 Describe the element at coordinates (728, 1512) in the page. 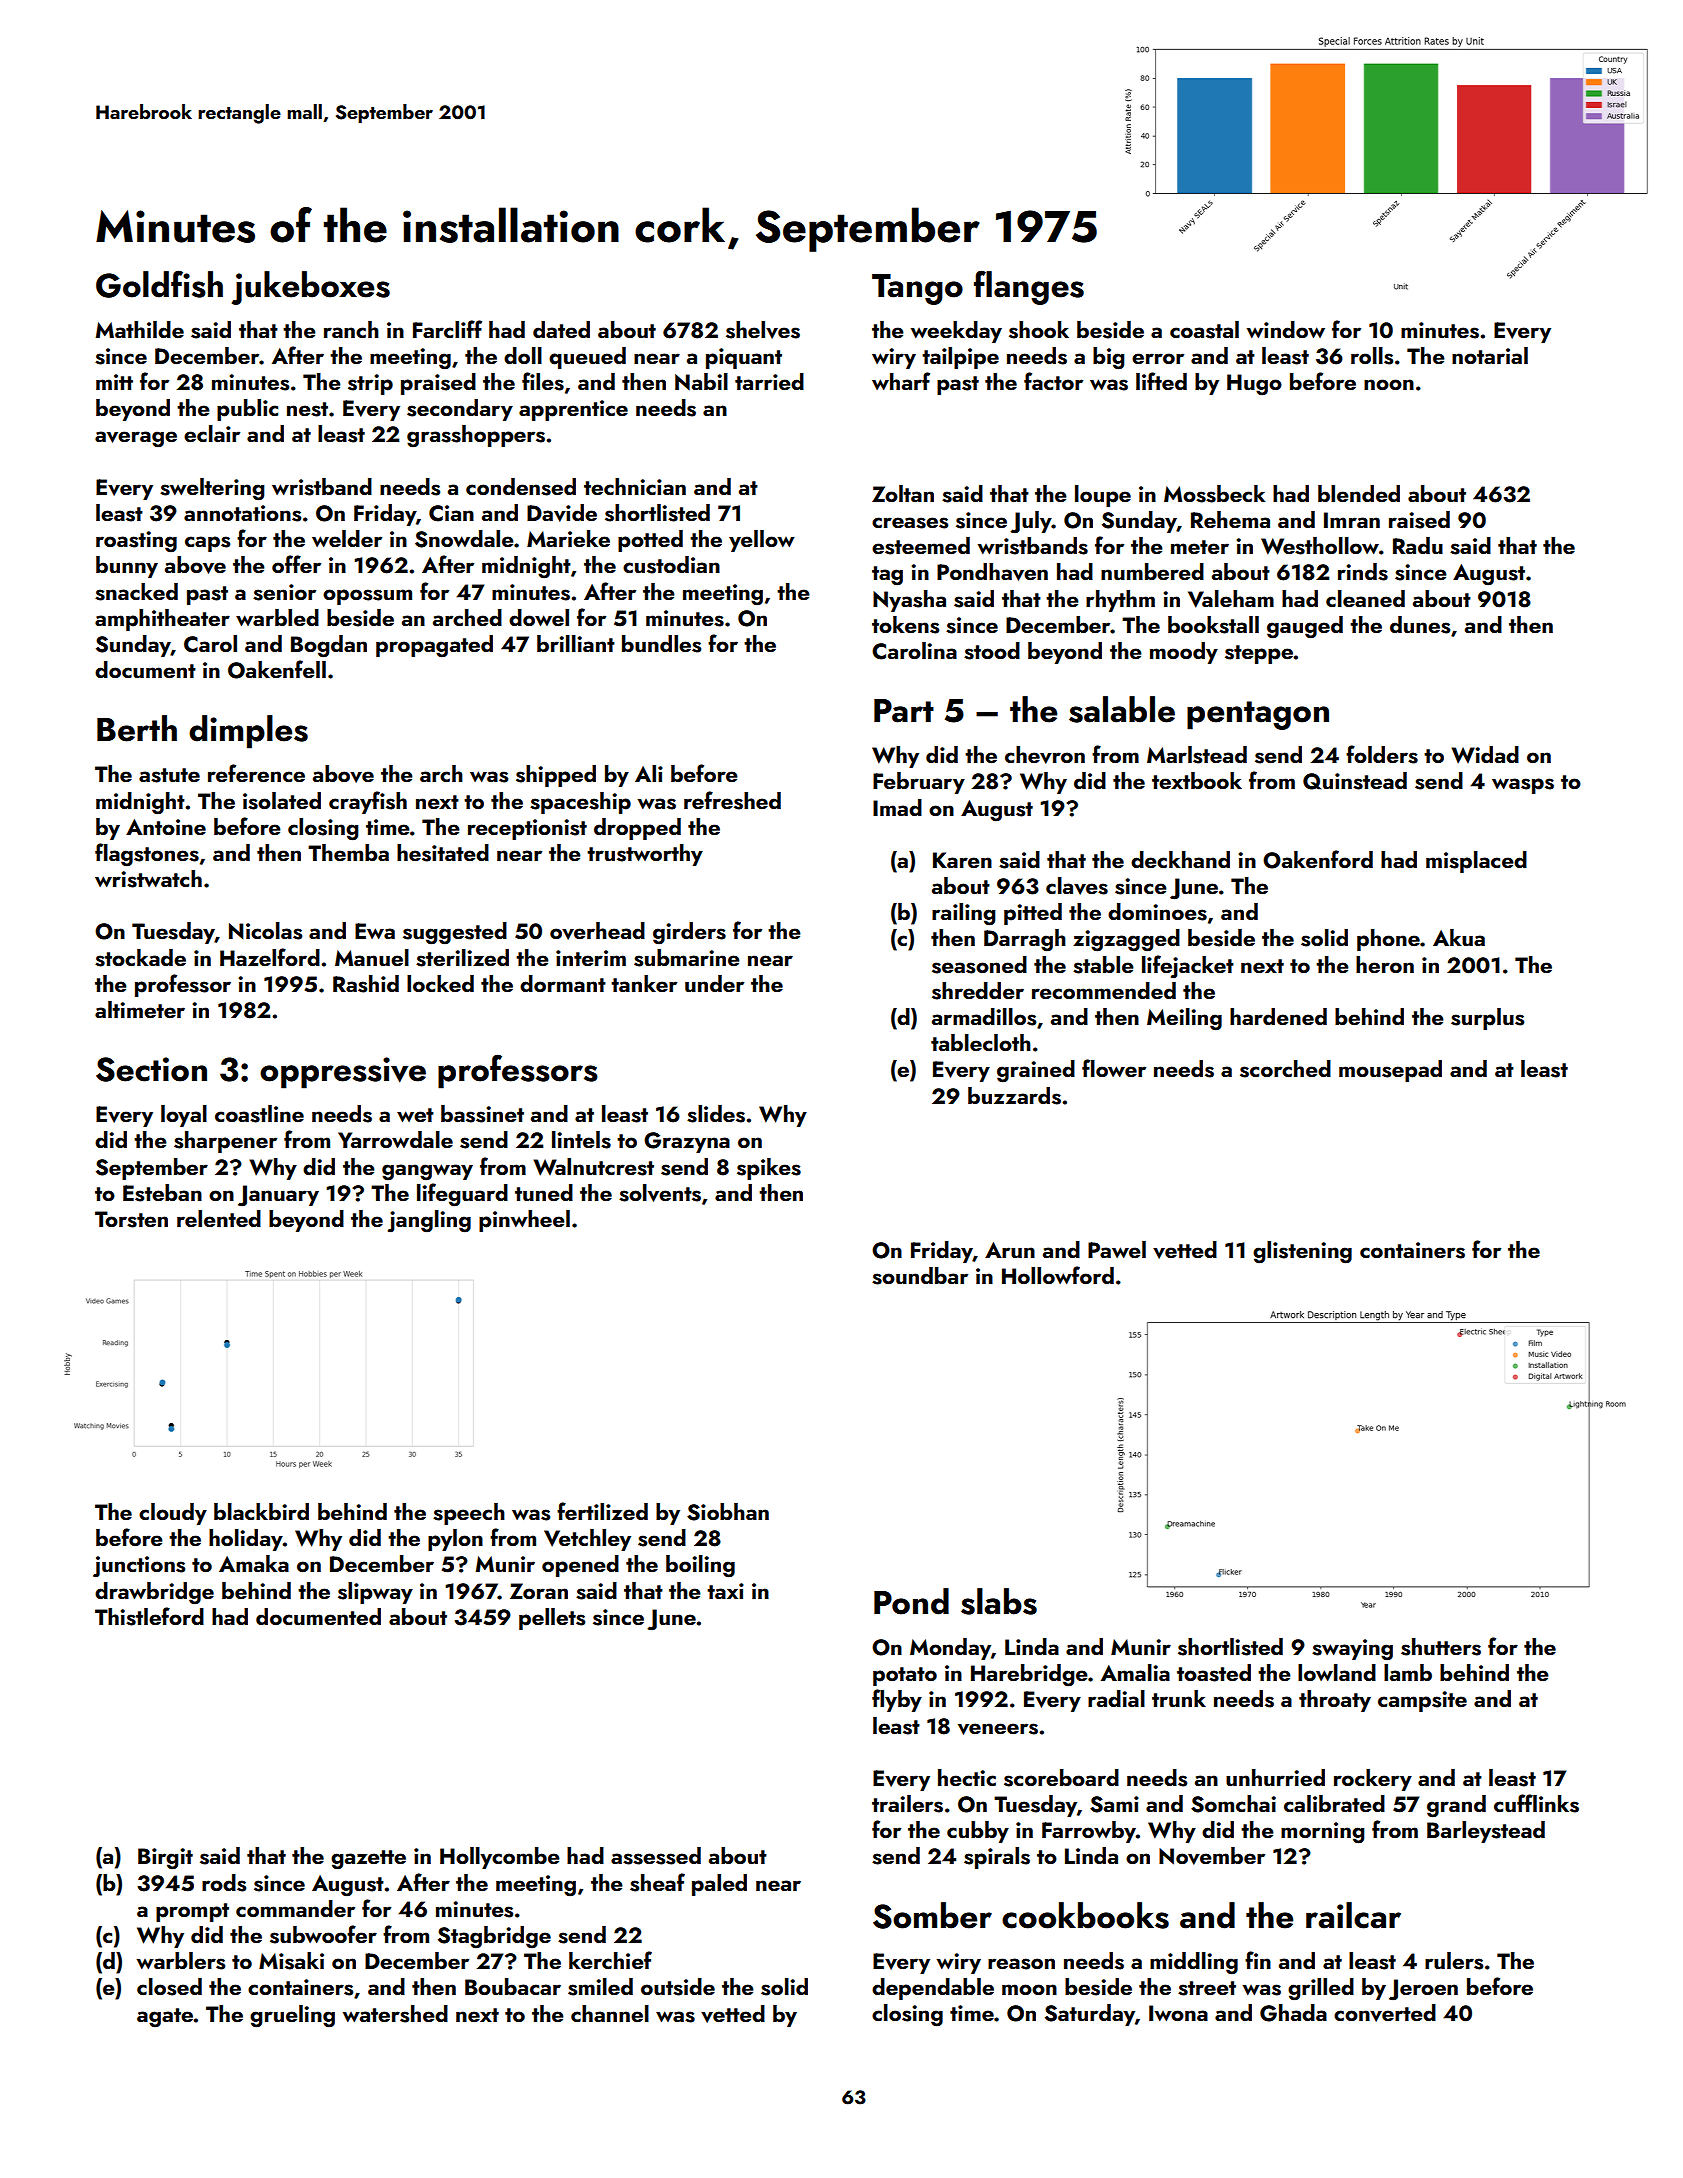

I see `Siobhan` at that location.
